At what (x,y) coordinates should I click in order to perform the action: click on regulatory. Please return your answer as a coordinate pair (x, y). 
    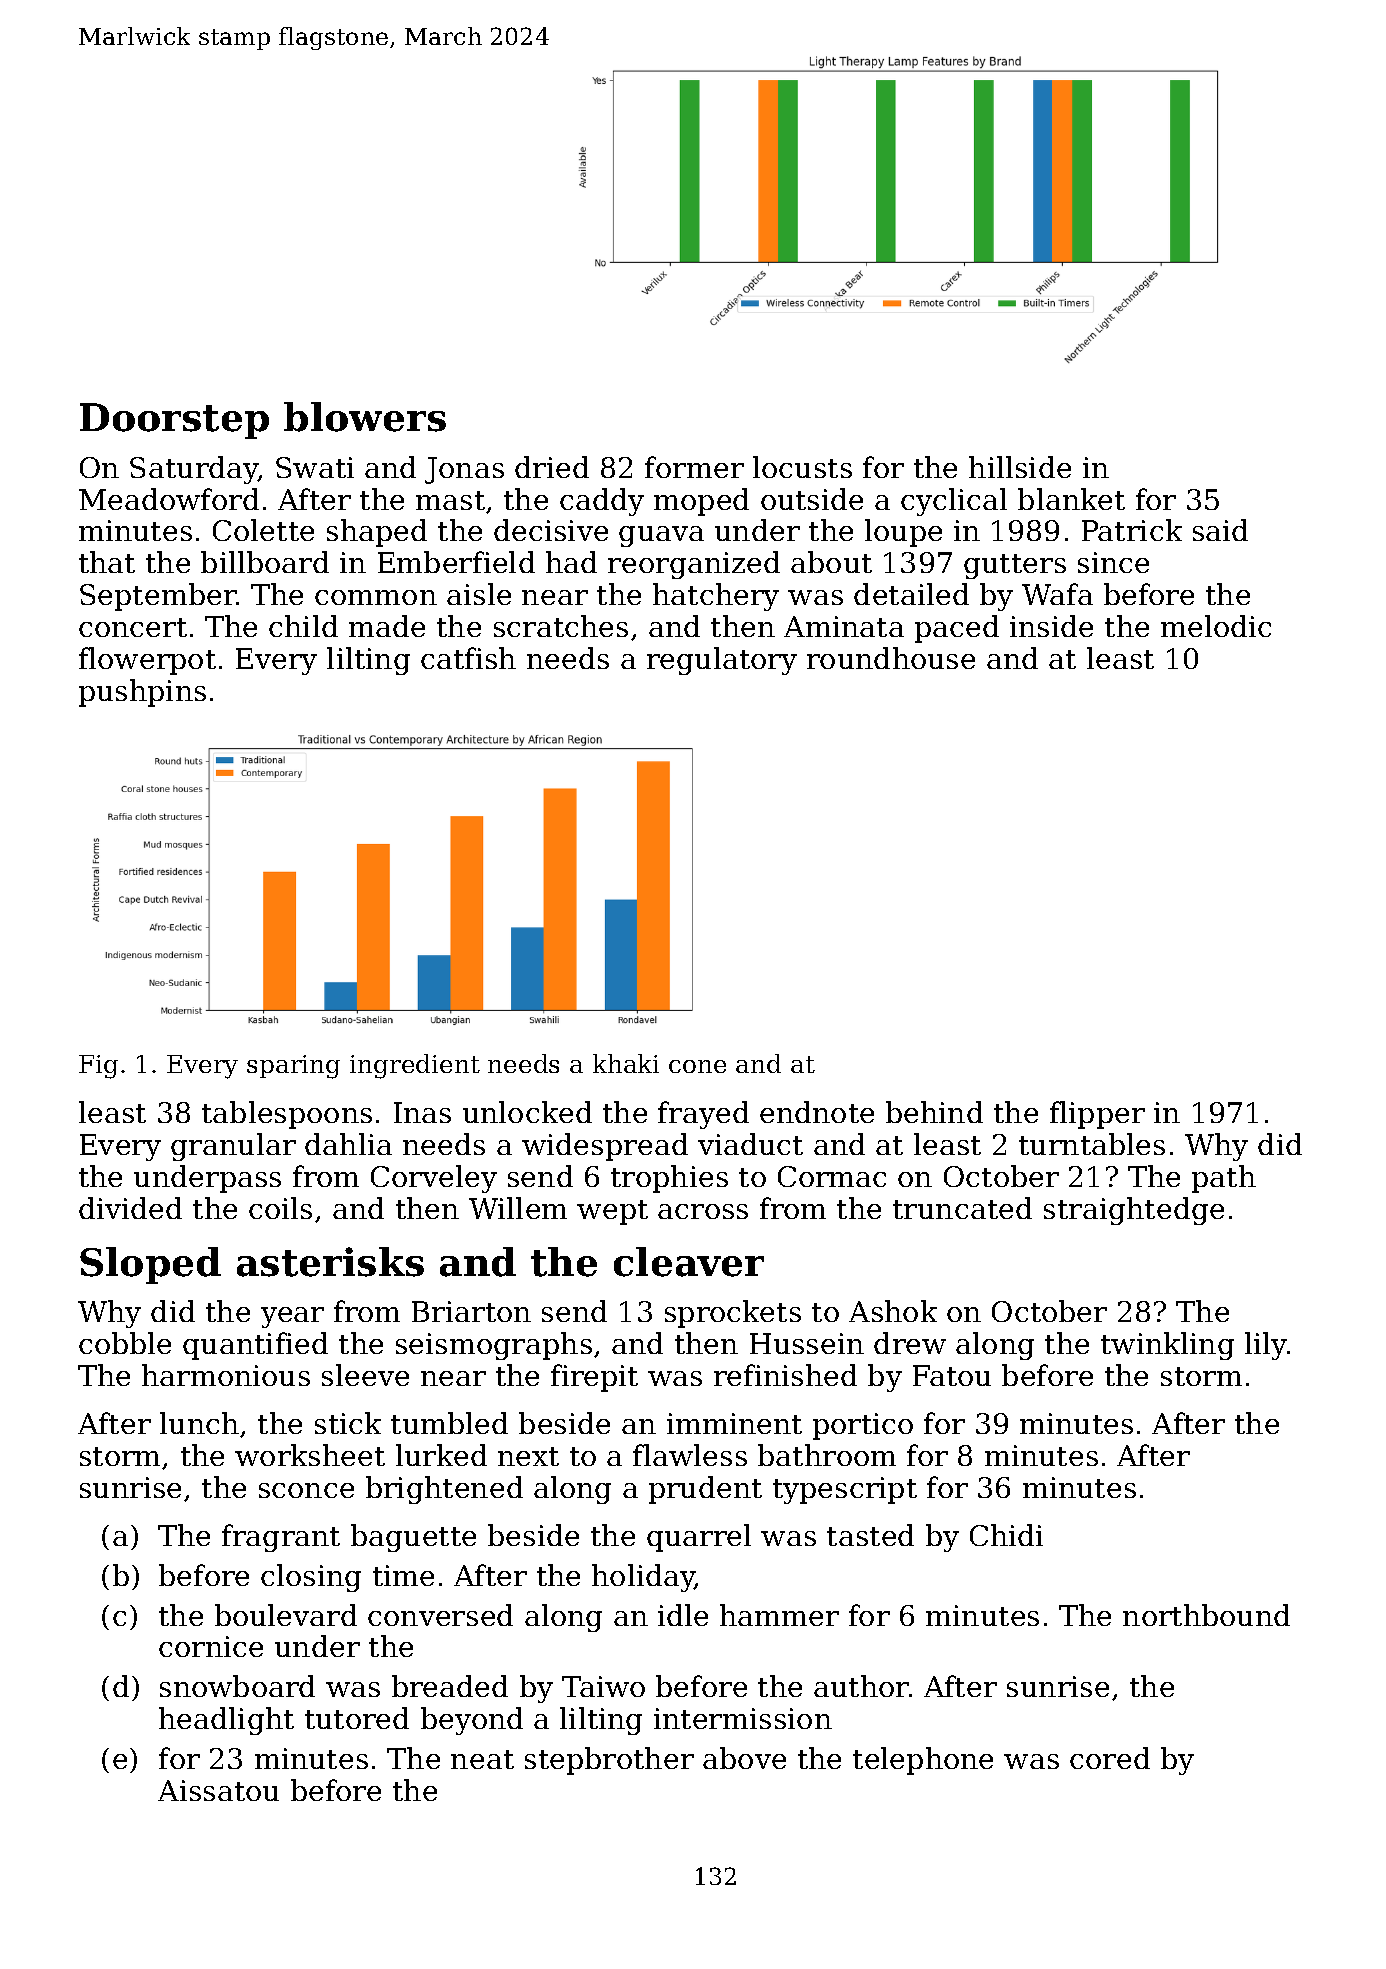
    Looking at the image, I should click on (722, 661).
